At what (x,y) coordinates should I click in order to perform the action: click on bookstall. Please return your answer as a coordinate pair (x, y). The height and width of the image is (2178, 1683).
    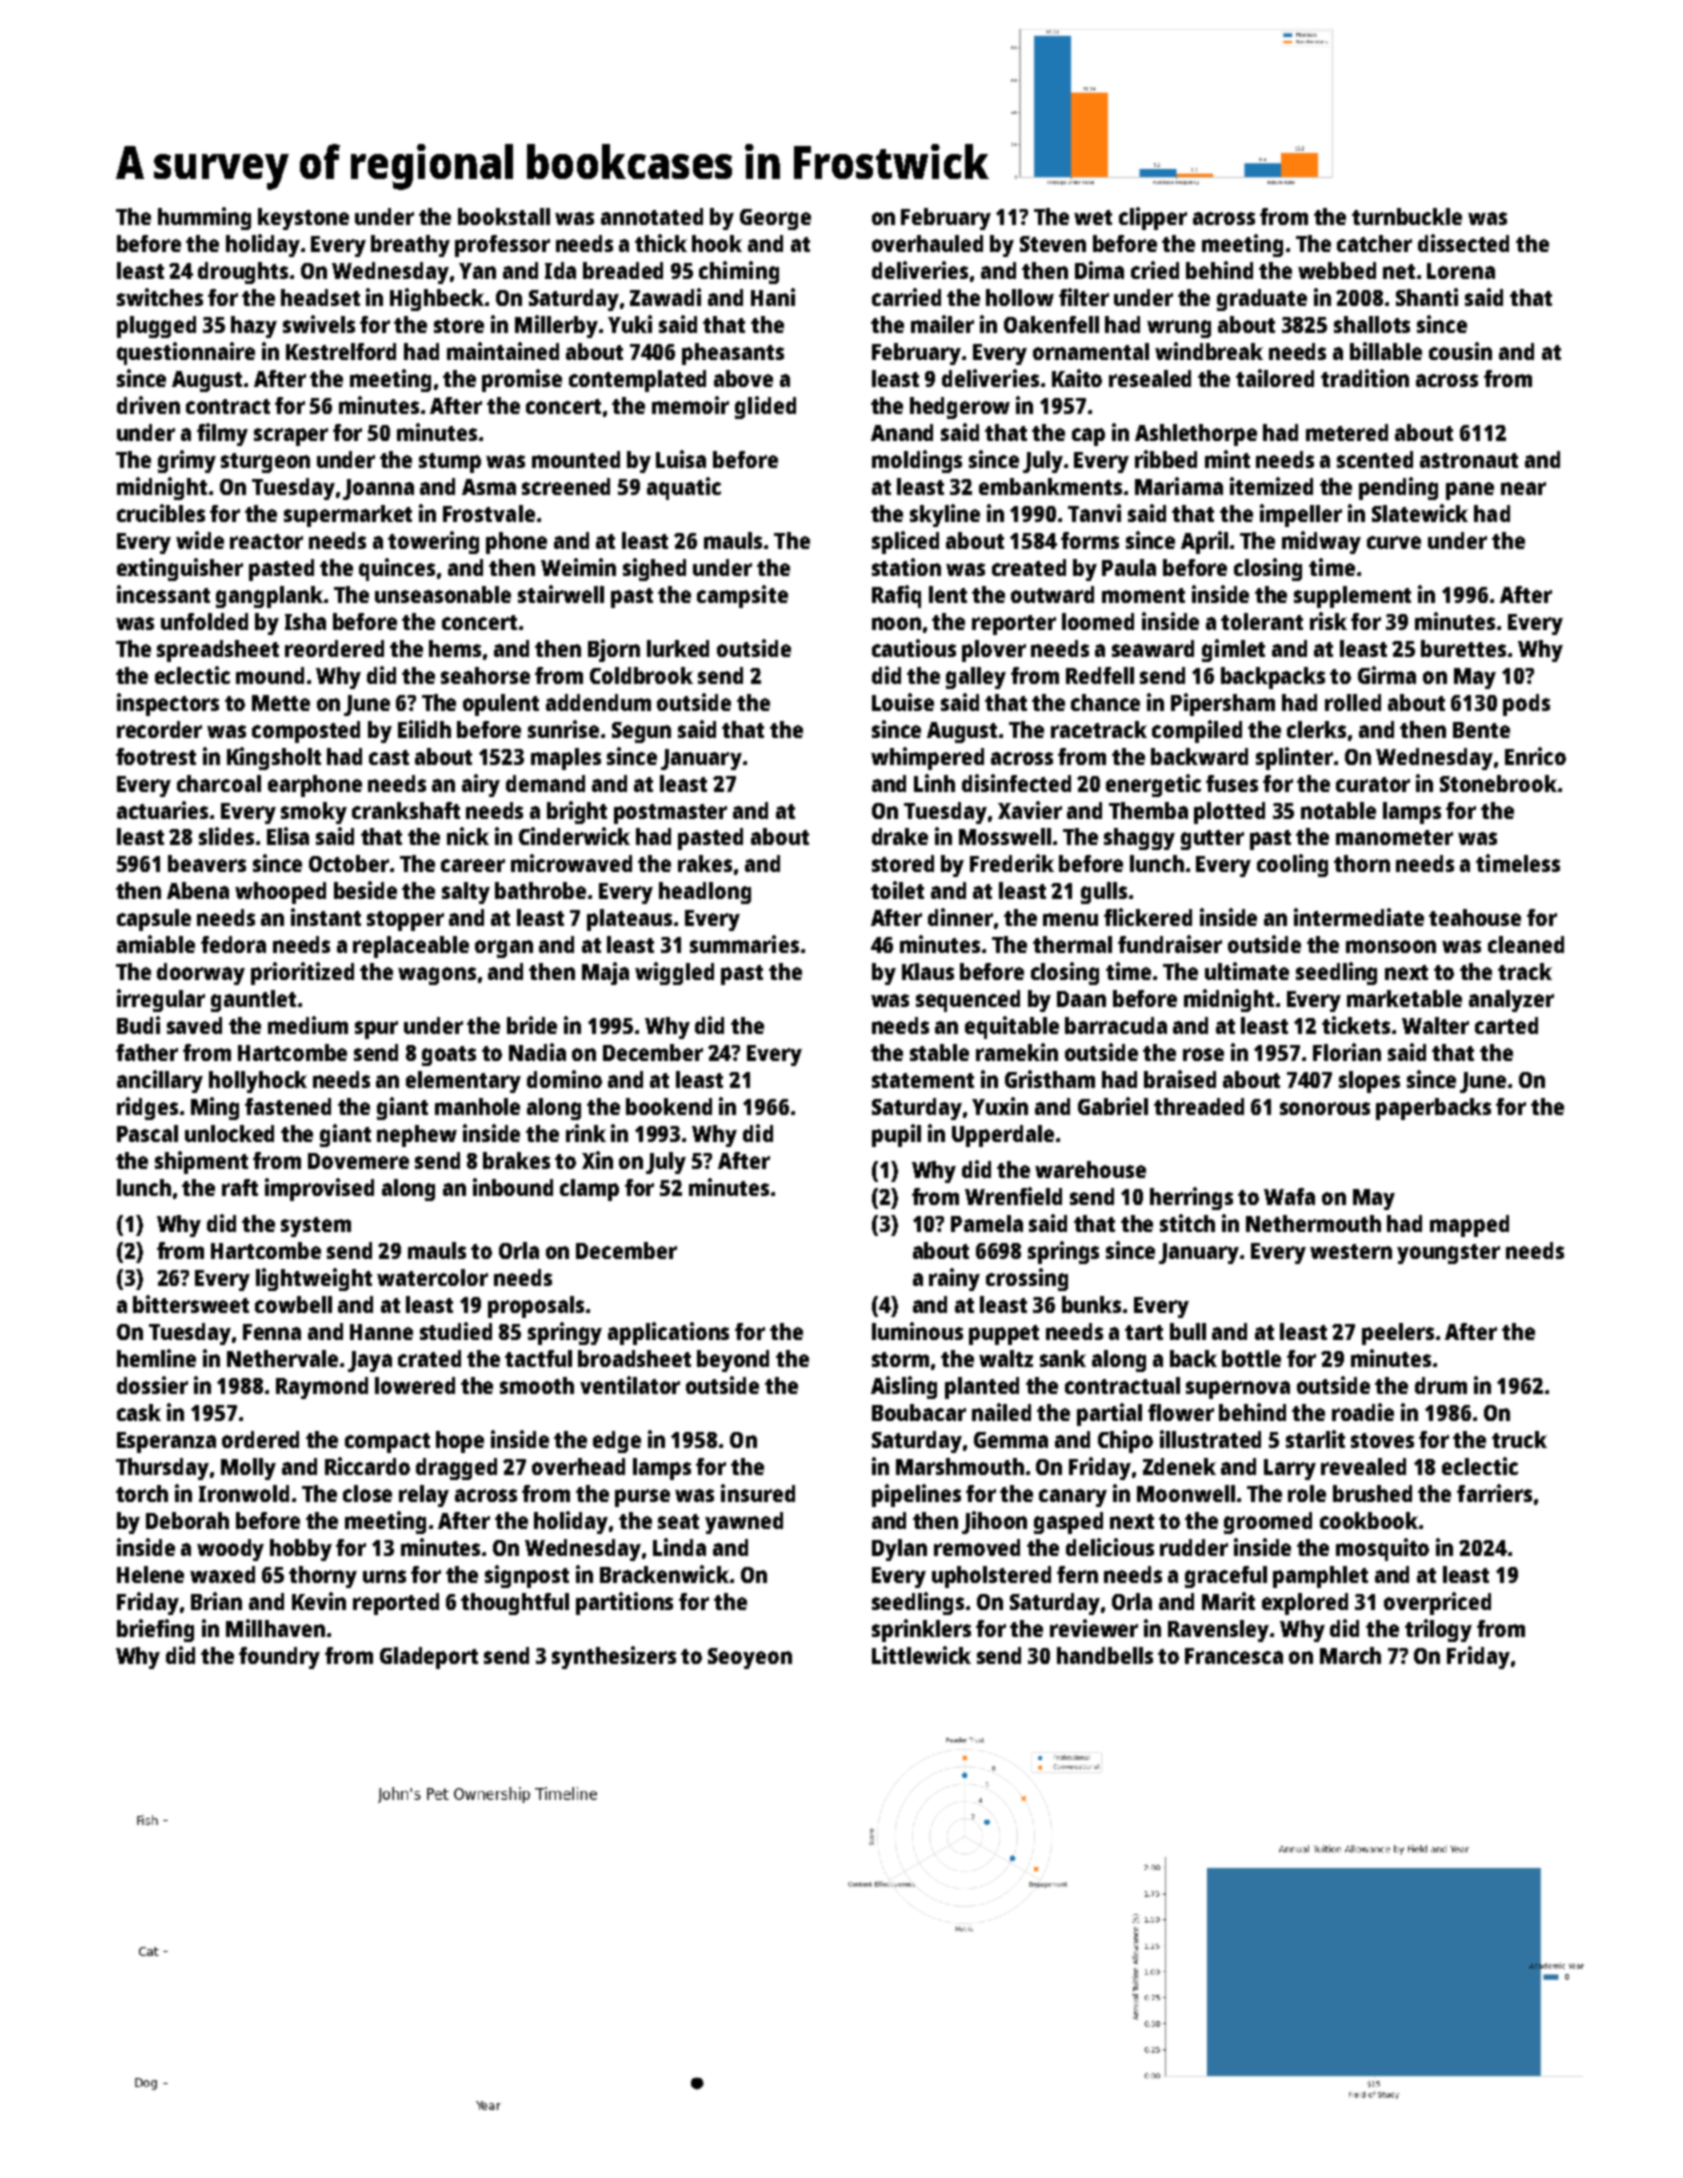
    Looking at the image, I should click on (504, 216).
